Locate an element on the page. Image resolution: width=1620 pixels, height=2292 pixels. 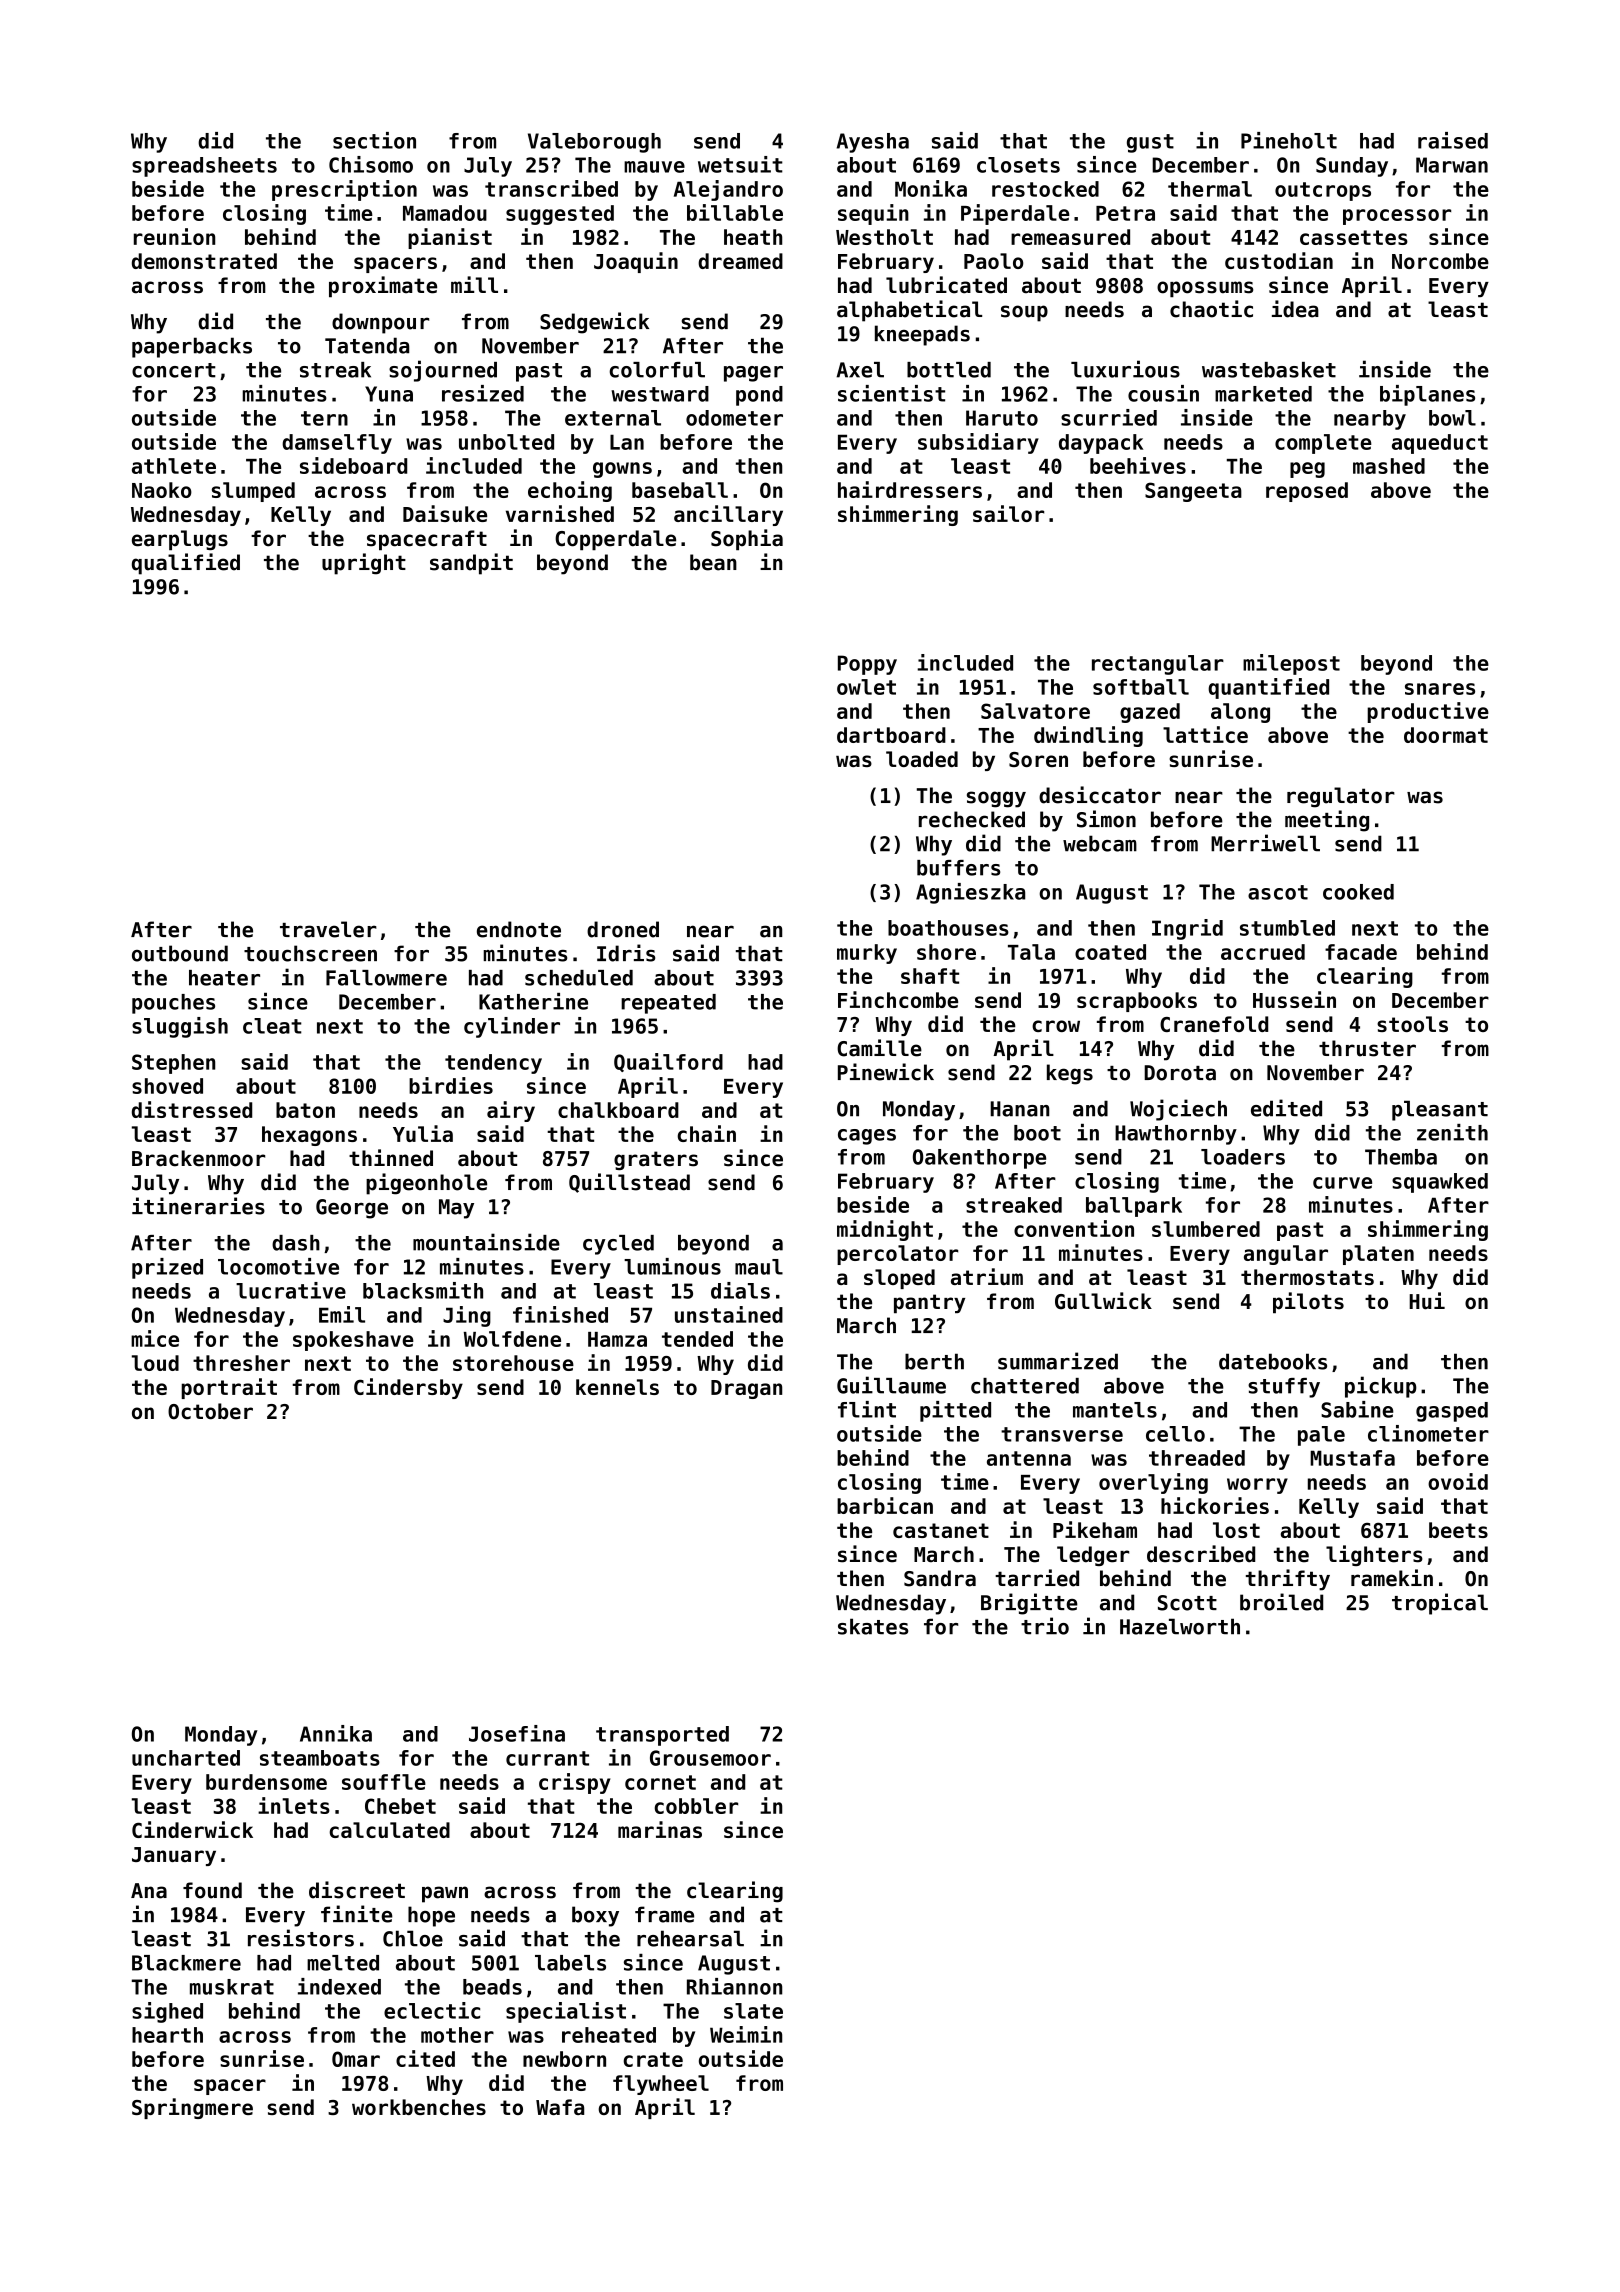
Tatenda is located at coordinates (367, 345).
